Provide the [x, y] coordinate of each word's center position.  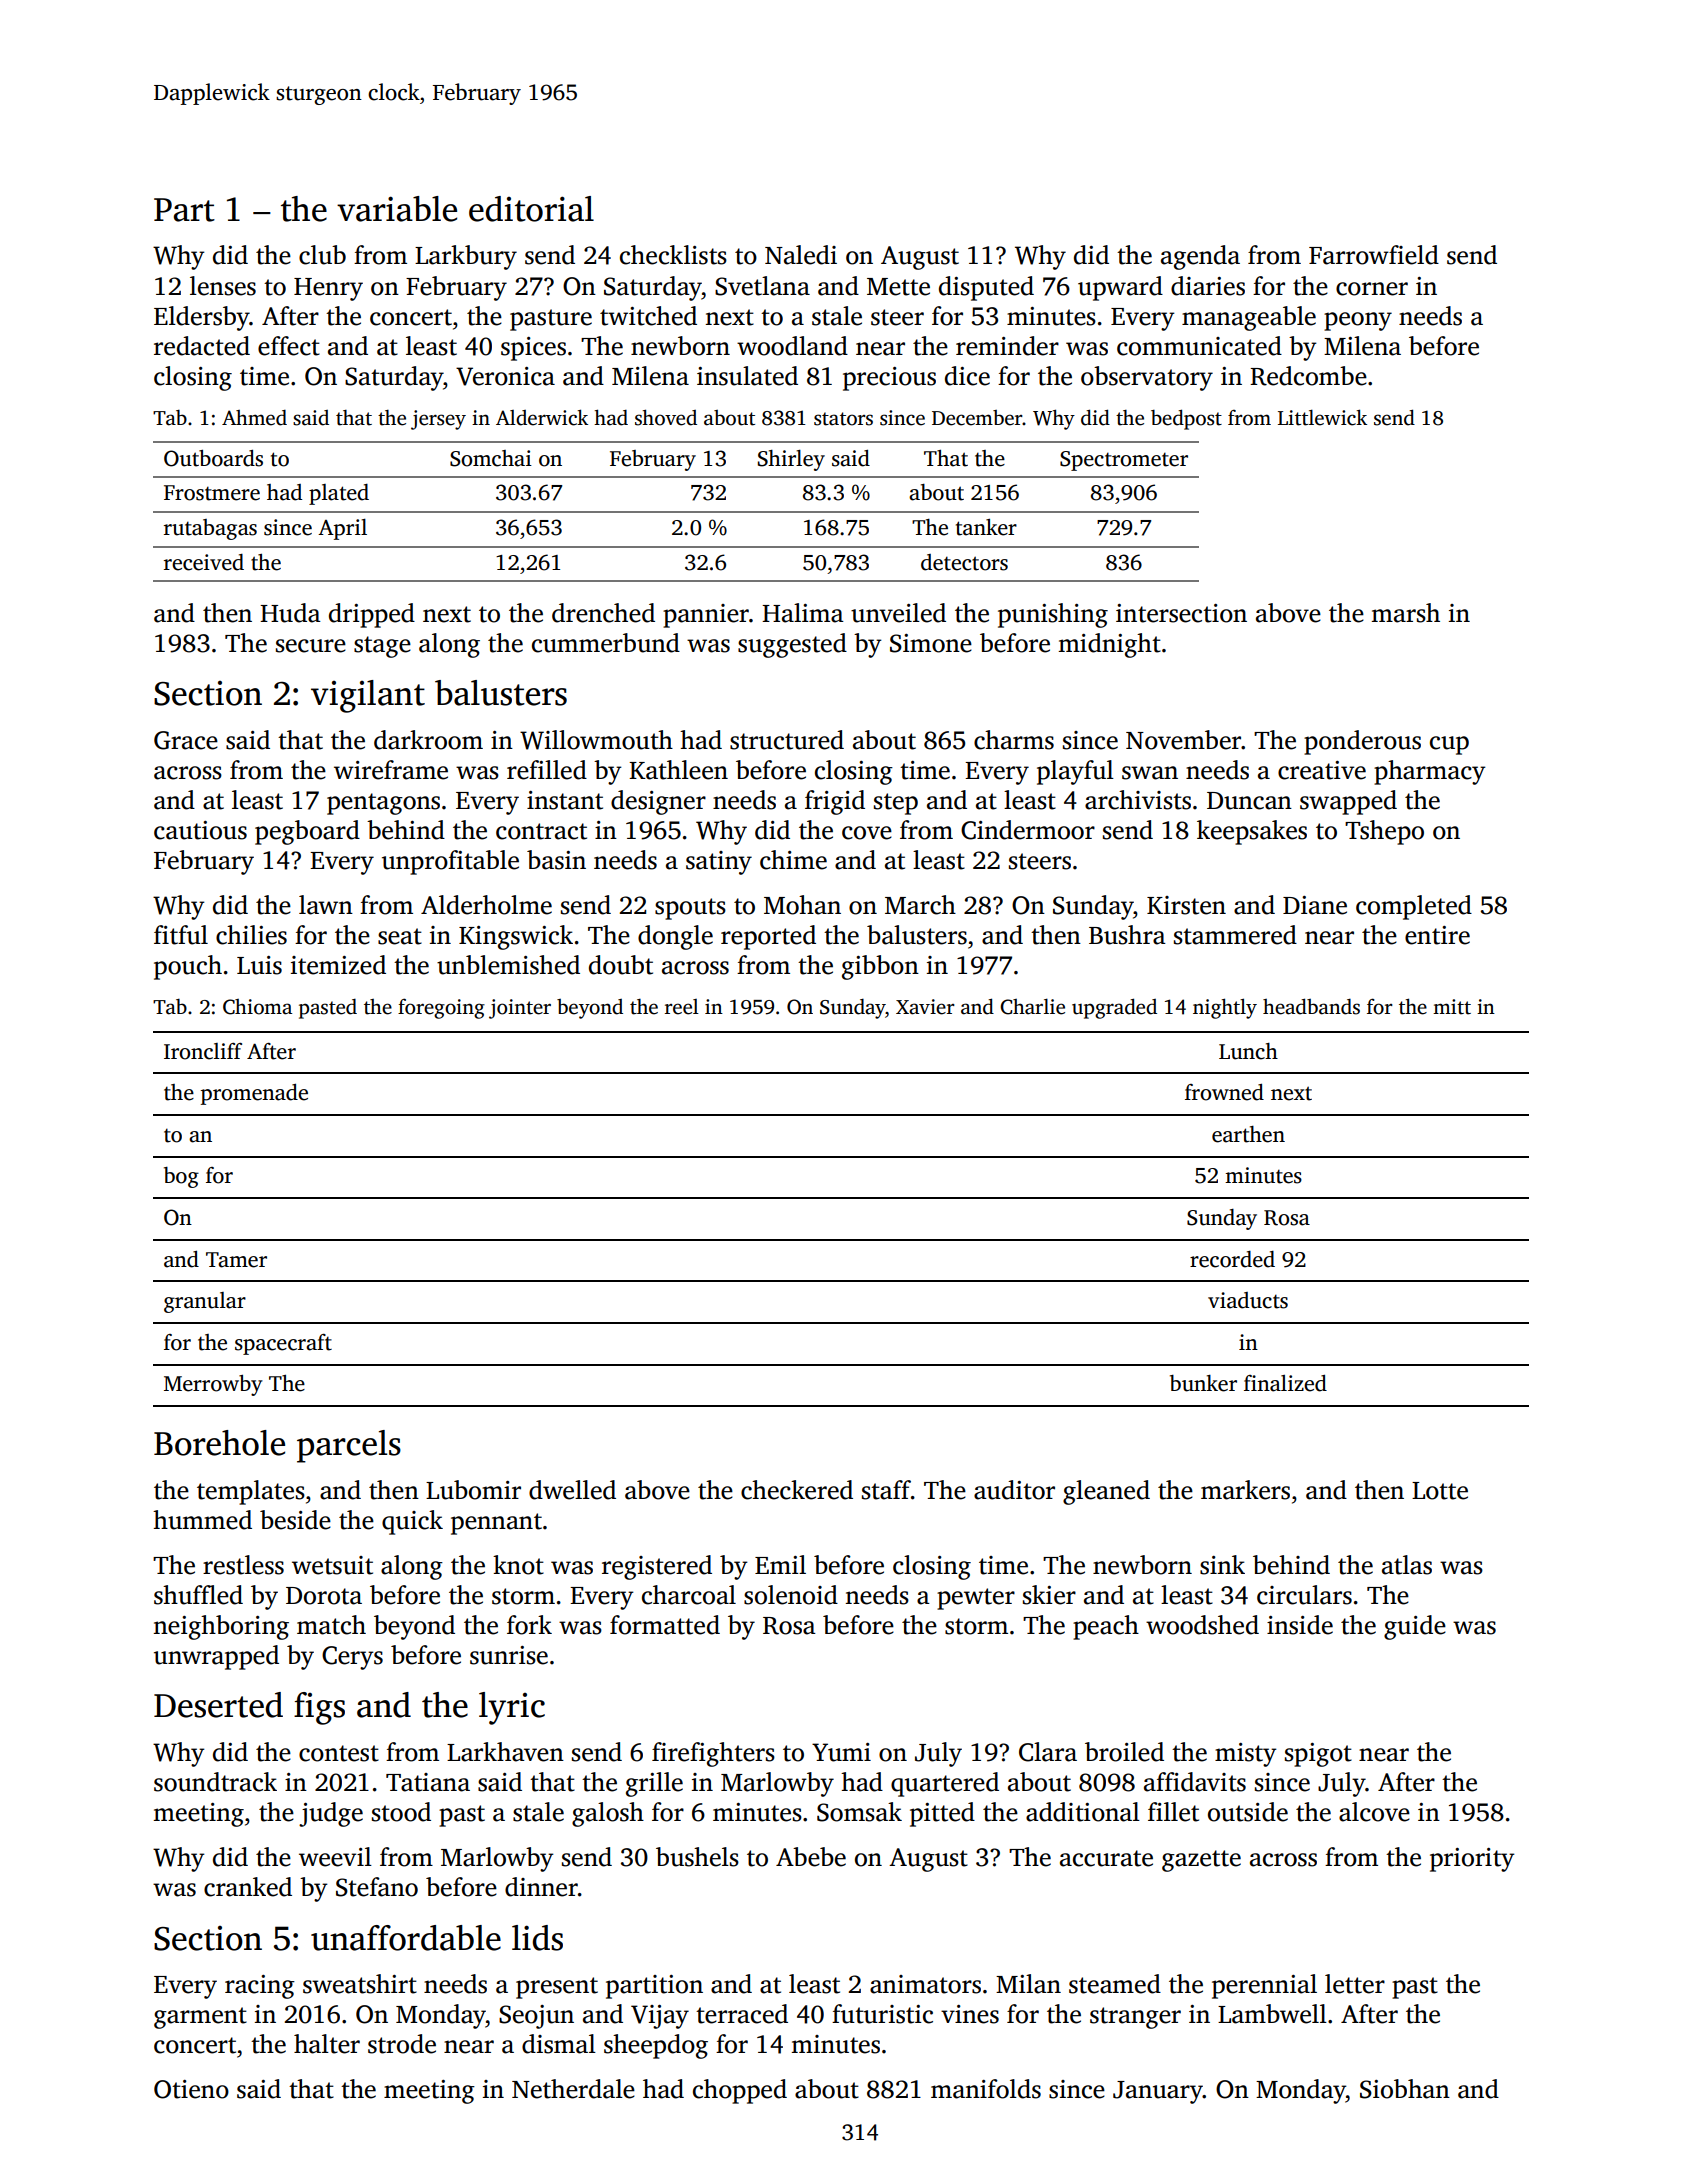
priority [1472, 1860]
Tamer [236, 1260]
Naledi [801, 255]
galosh [608, 1814]
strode [402, 2044]
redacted [202, 346]
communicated [1199, 346]
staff [886, 1490]
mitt [1452, 1007]
